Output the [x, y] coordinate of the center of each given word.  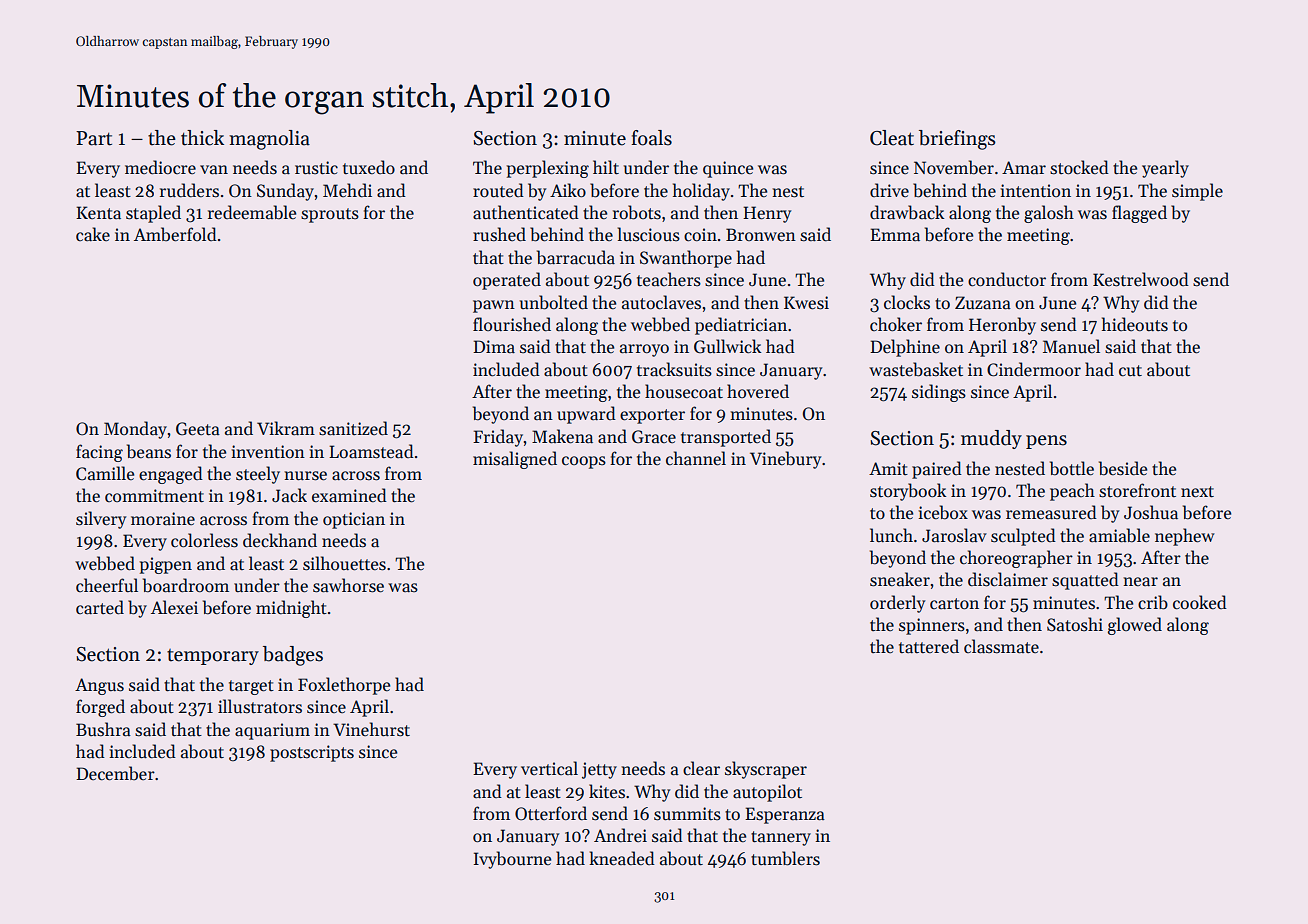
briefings [957, 140]
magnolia [269, 140]
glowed [1135, 626]
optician [354, 520]
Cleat [892, 138]
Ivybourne [513, 860]
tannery [781, 838]
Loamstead [371, 451]
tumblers [785, 858]
